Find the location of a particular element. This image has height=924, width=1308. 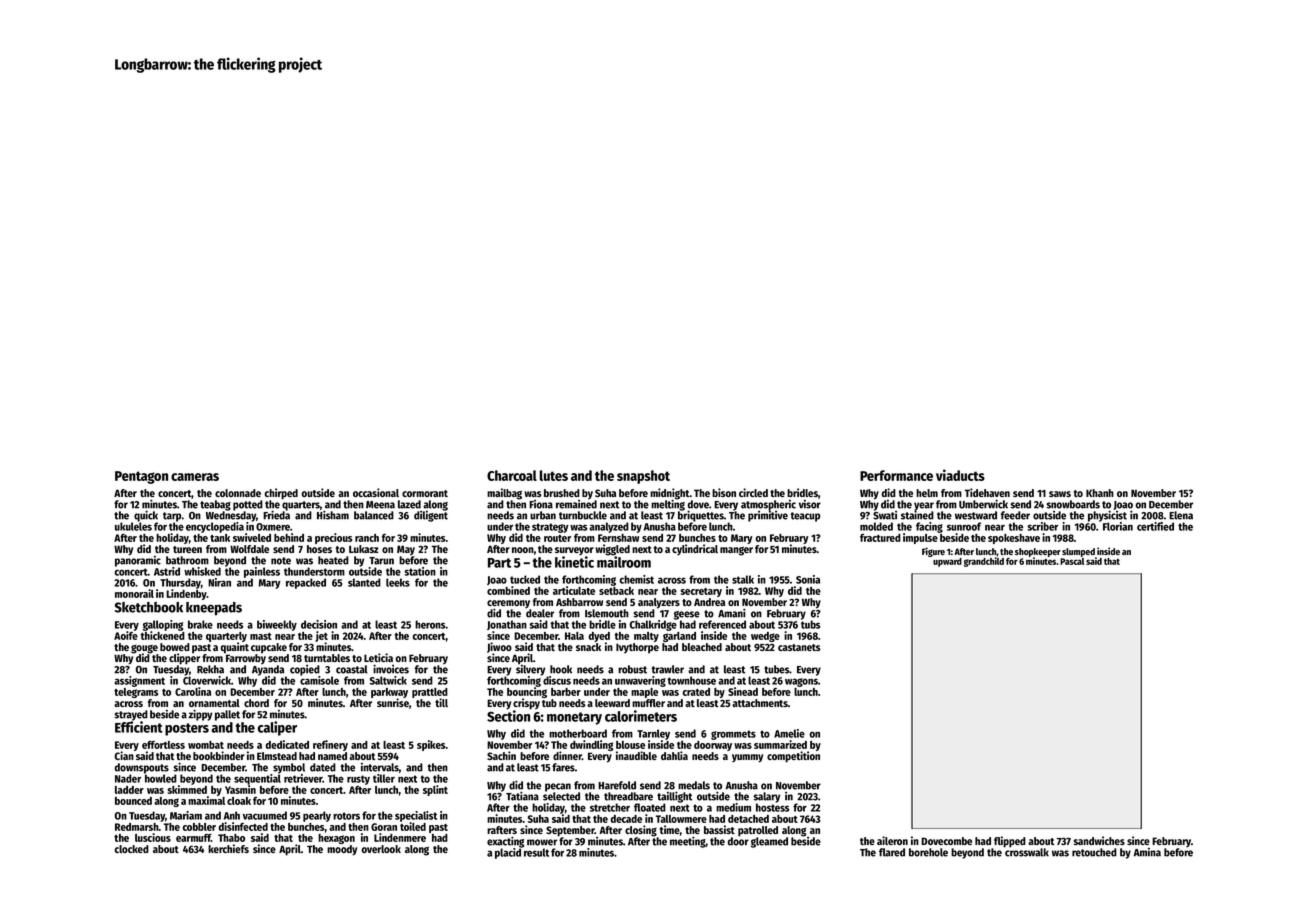

kerchiefs is located at coordinates (228, 848).
